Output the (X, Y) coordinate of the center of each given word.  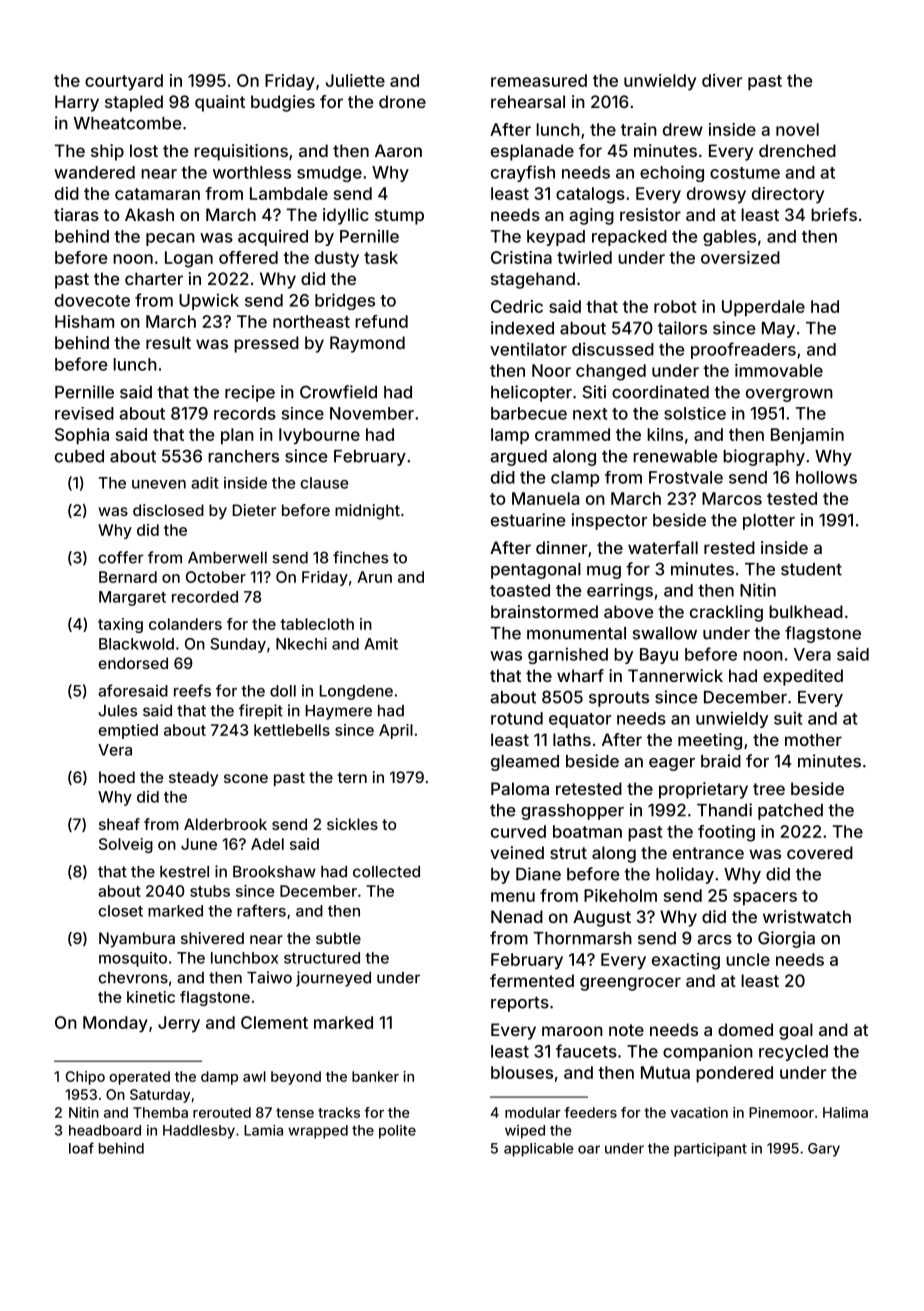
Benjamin (807, 436)
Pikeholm (620, 895)
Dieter (254, 510)
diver (722, 80)
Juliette (355, 80)
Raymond (367, 344)
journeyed (333, 979)
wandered (94, 172)
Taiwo (269, 977)
